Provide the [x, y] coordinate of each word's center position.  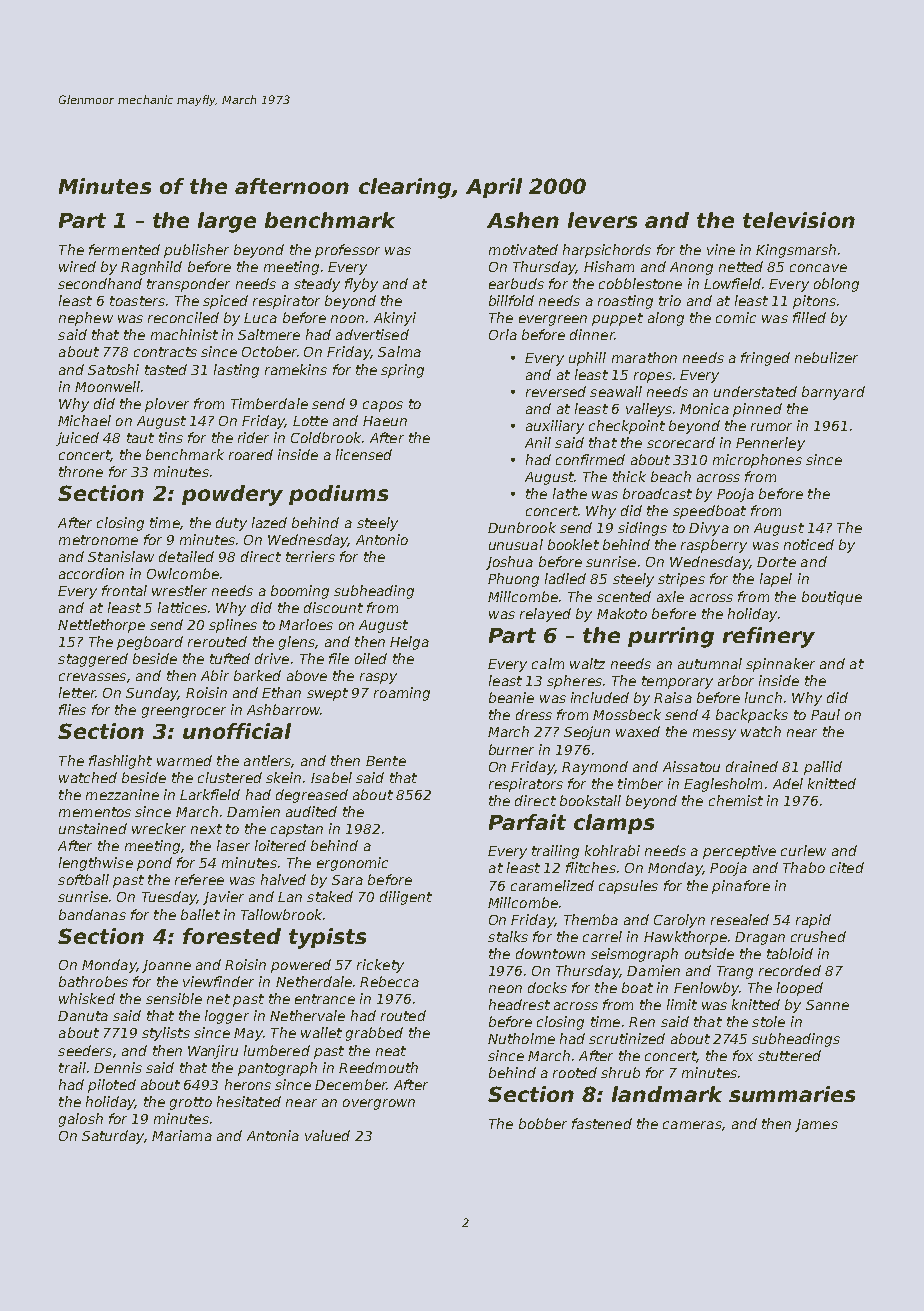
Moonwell [107, 386]
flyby [361, 285]
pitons [814, 302]
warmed [184, 760]
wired [77, 266]
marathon [644, 357]
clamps [614, 824]
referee [199, 879]
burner [511, 749]
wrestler [179, 590]
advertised [372, 334]
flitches [591, 867]
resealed [740, 919]
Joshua [509, 563]
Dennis [118, 1067]
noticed [809, 544]
